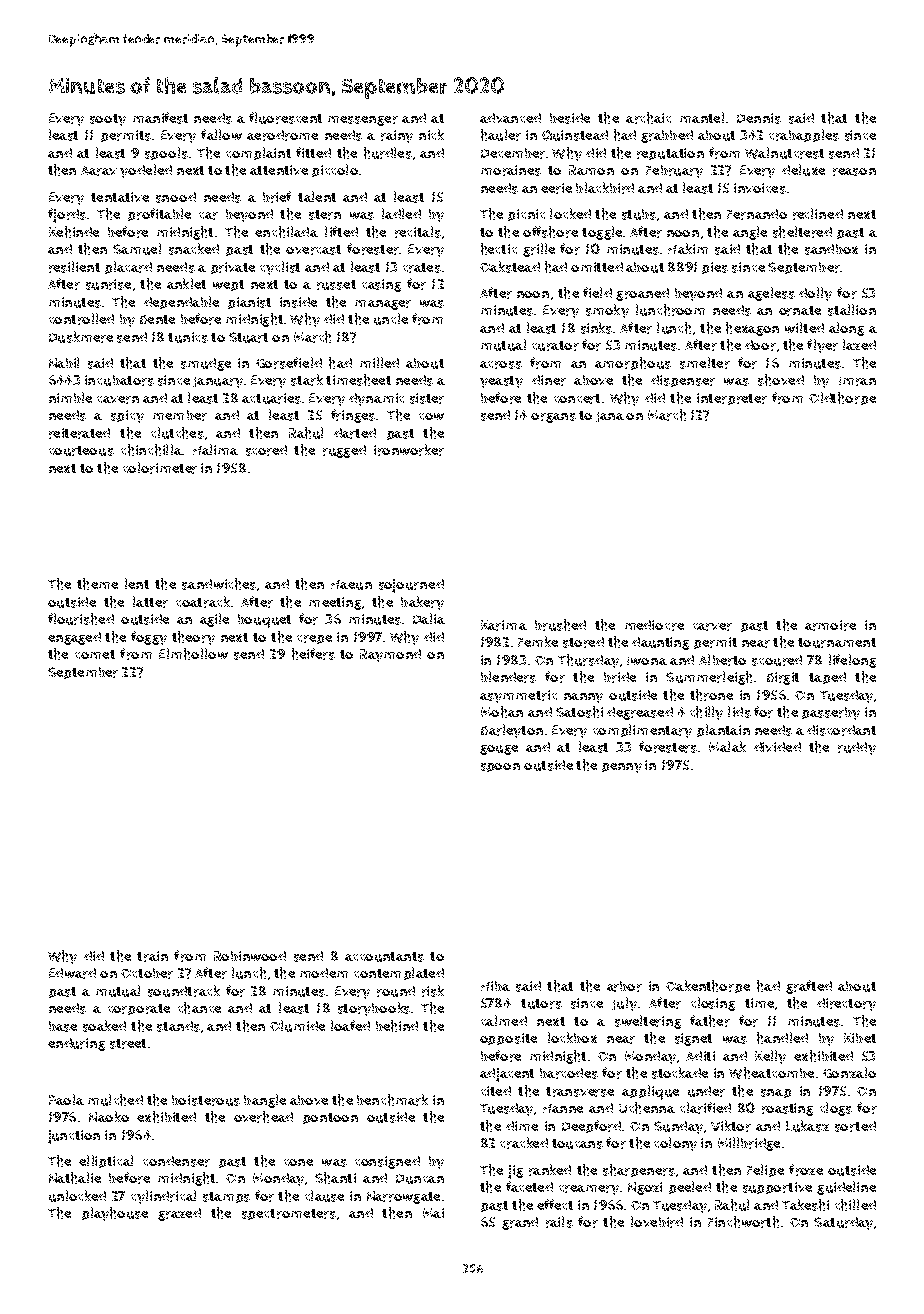  What do you see at coordinates (152, 956) in the screenshot?
I see `train` at bounding box center [152, 956].
